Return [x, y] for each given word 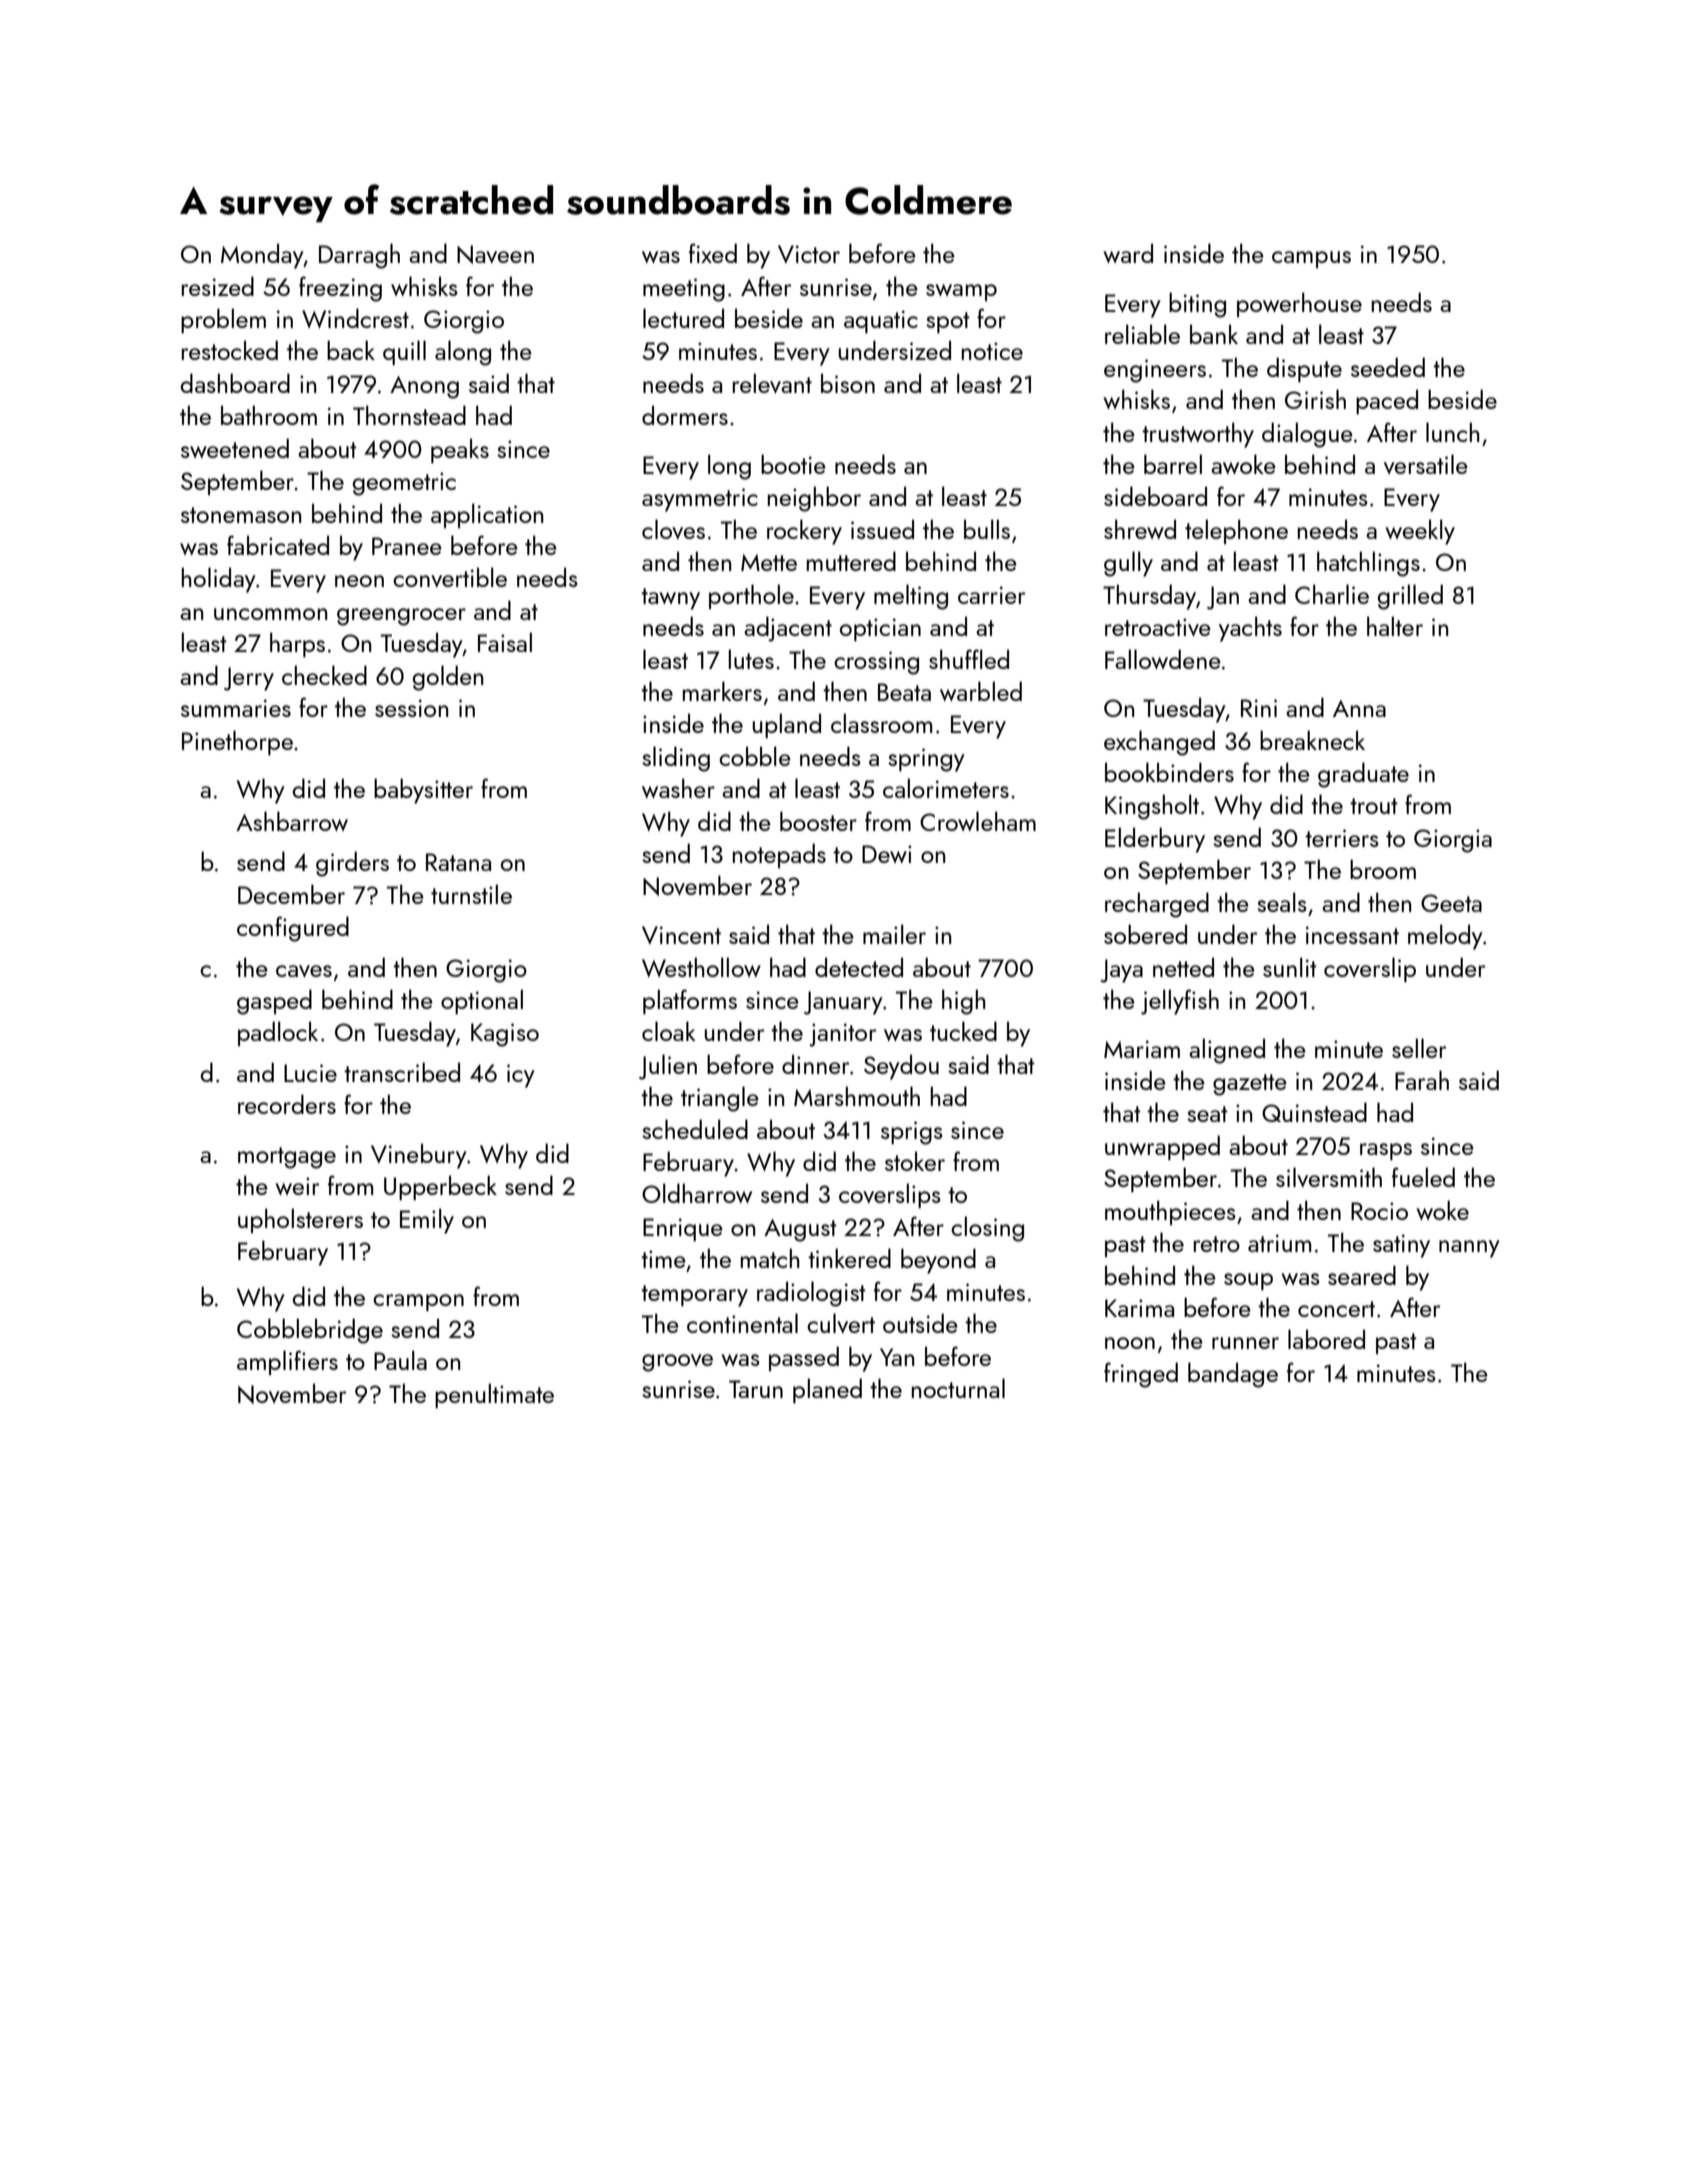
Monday [262, 256]
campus [1311, 259]
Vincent [681, 935]
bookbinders [1169, 772]
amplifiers [287, 1362]
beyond [938, 1261]
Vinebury [419, 1156]
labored [1326, 1339]
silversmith [1329, 1177]
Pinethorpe [237, 742]
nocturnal [958, 1388]
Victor [809, 254]
